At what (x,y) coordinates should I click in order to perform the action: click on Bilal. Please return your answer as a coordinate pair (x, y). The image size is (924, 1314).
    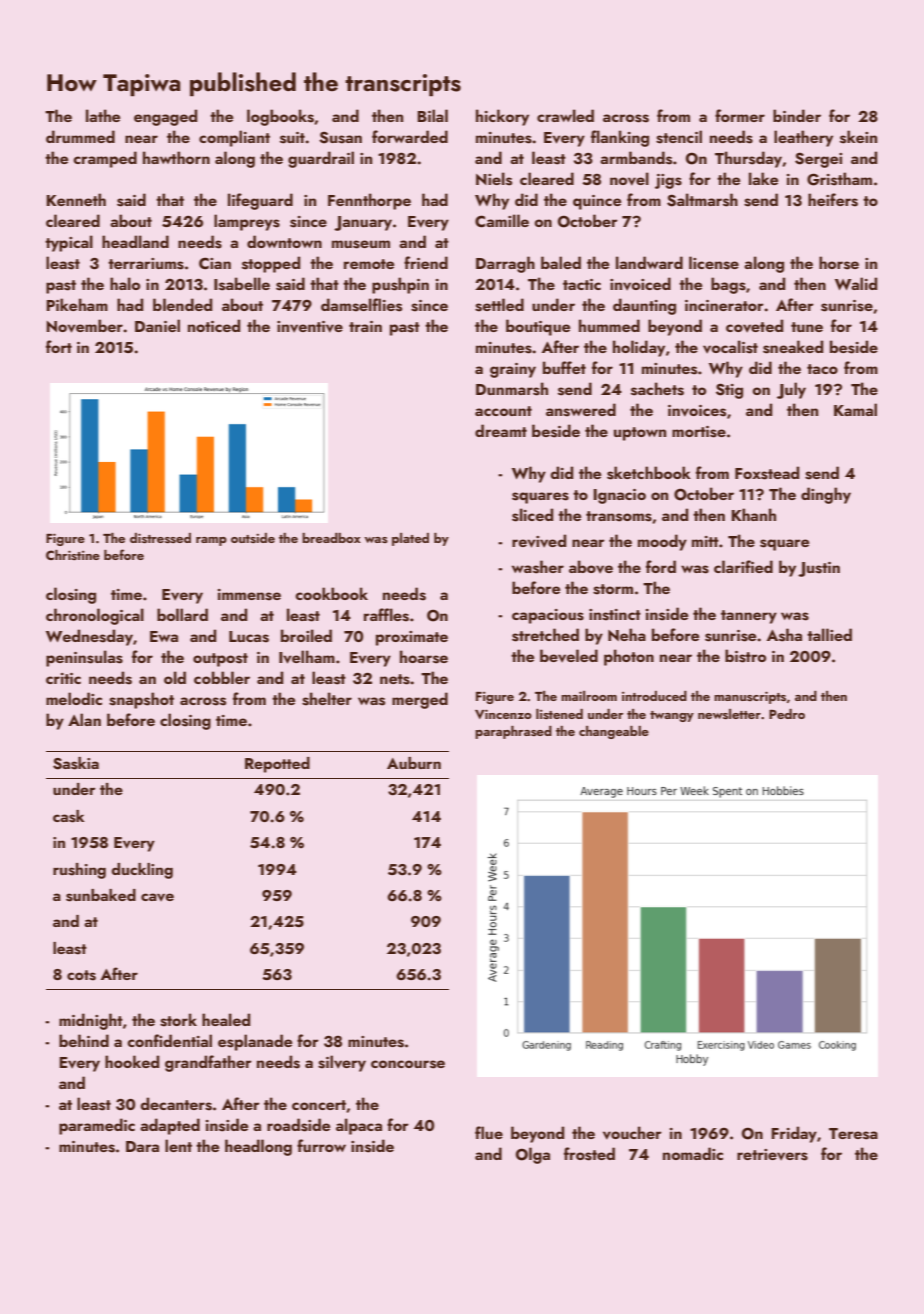
    Looking at the image, I should click on (432, 115).
